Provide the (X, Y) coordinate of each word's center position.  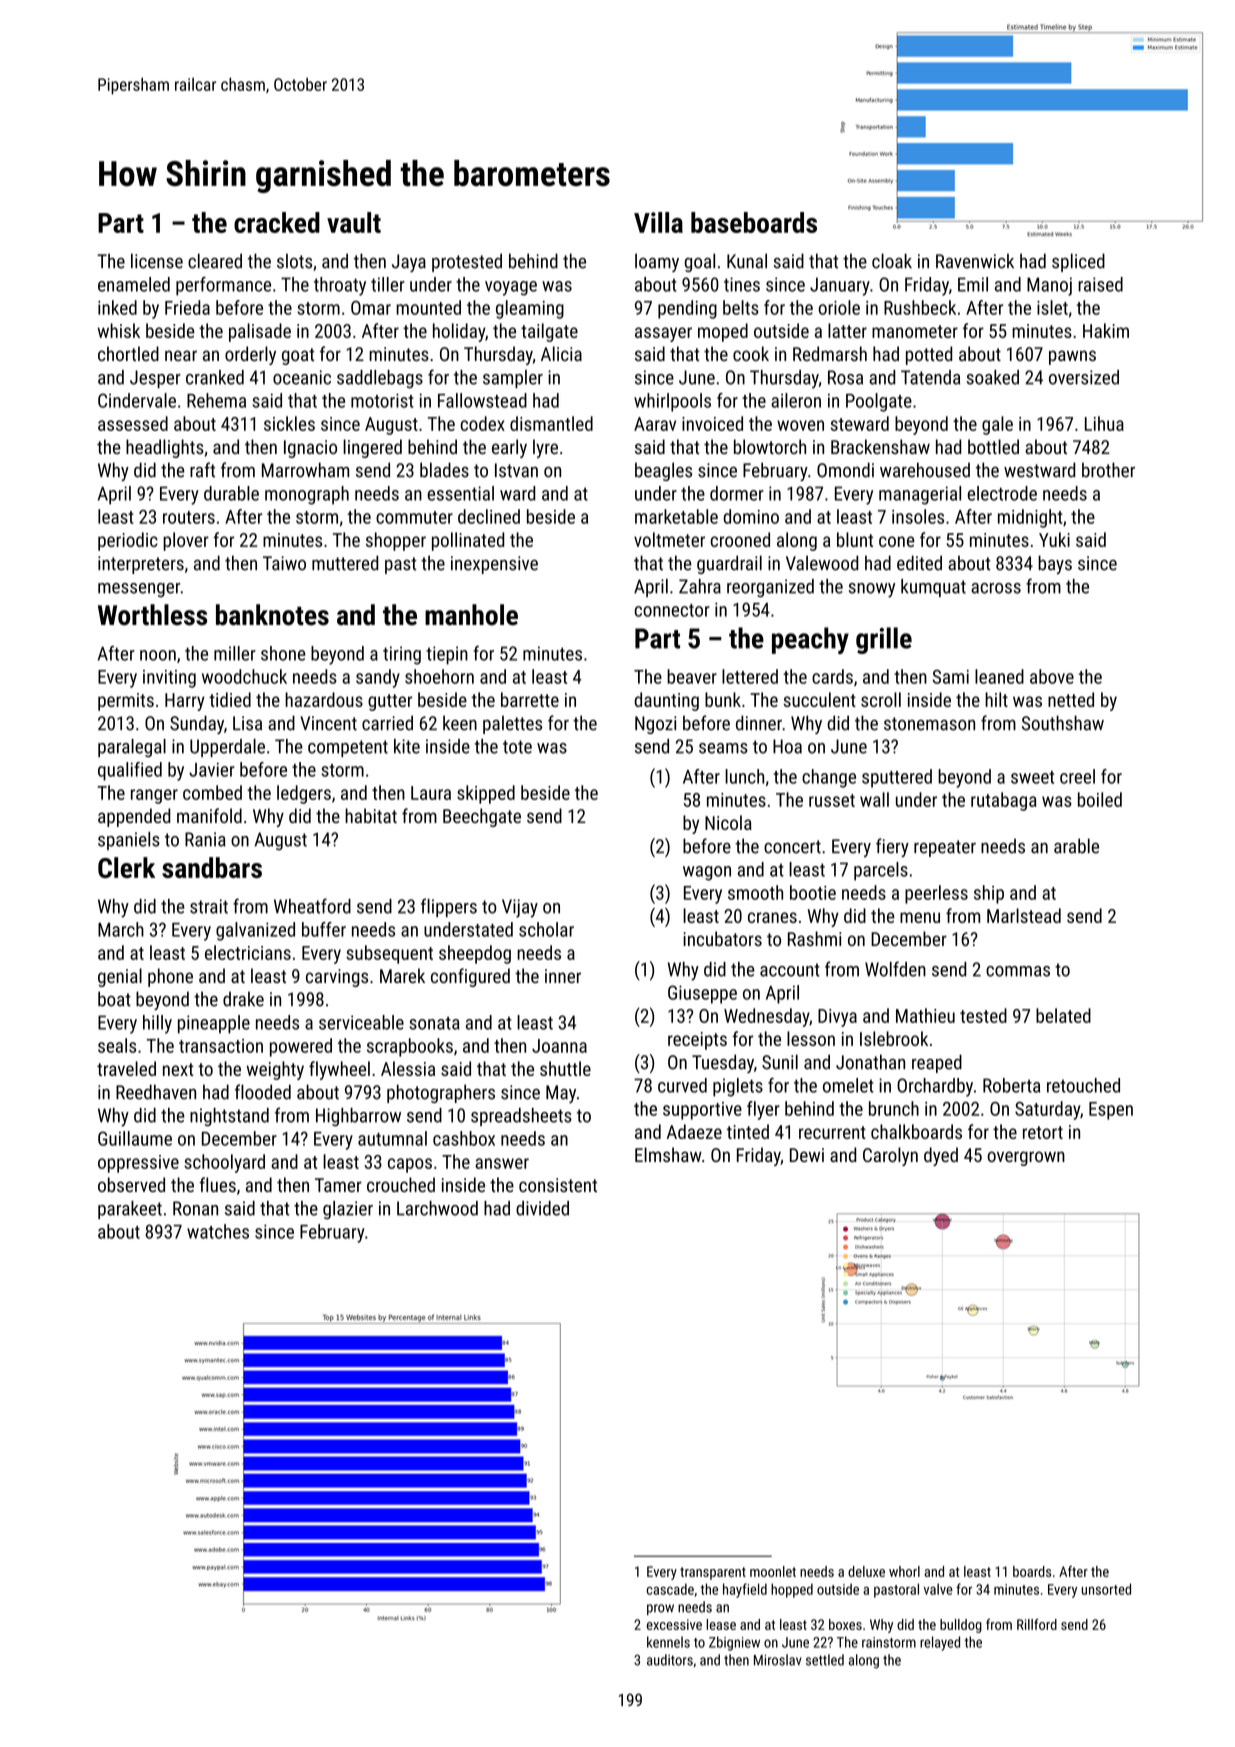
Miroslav (778, 1660)
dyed (941, 1156)
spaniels (129, 841)
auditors (670, 1660)
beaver (692, 676)
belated (1063, 1015)
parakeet (130, 1210)
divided (542, 1208)
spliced (1078, 262)
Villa (658, 222)
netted (1071, 699)
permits (126, 702)
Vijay (520, 908)
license (157, 261)
